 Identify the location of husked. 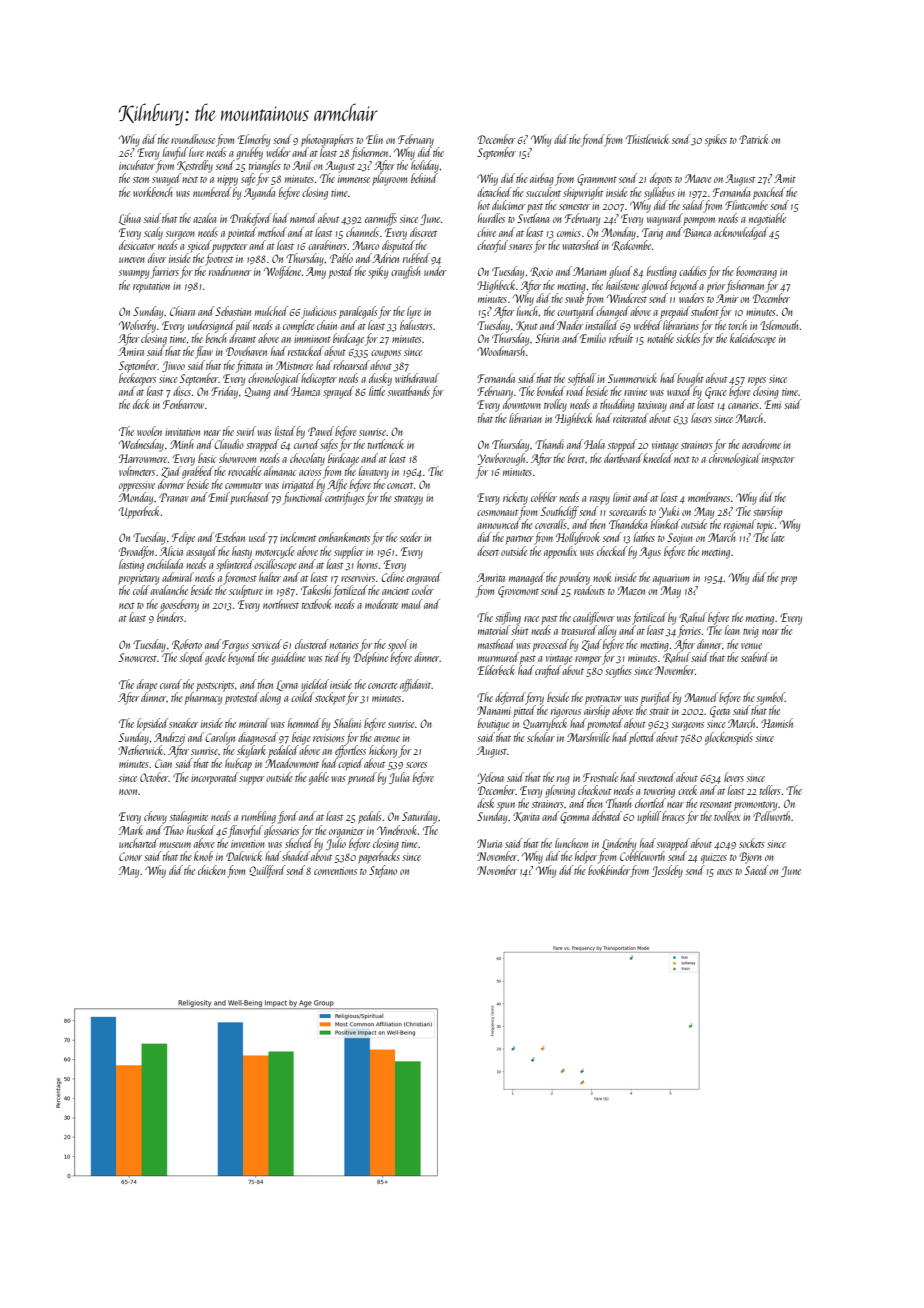
(201, 830).
